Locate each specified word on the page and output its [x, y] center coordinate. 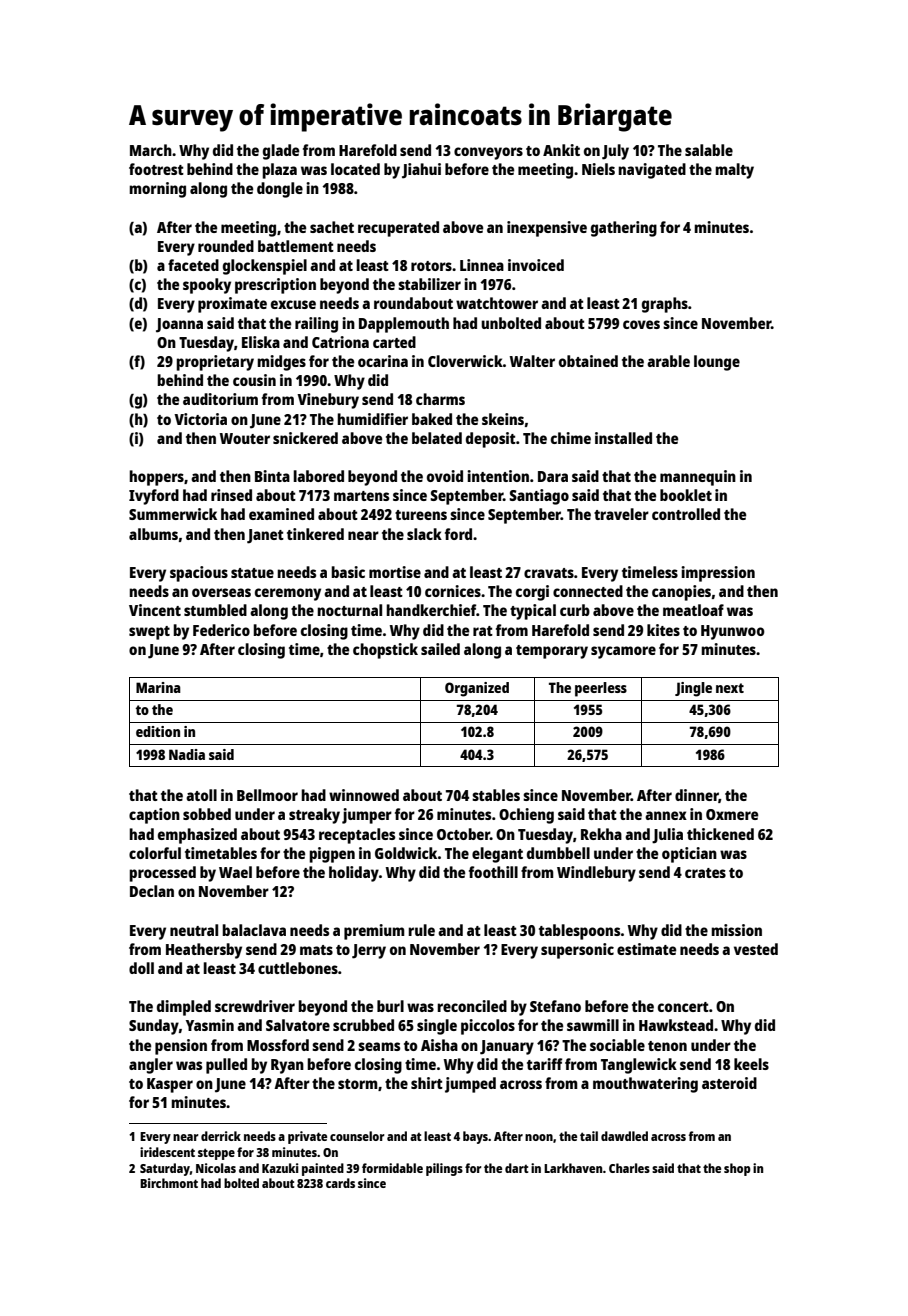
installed [623, 438]
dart [516, 1168]
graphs [665, 305]
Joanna [179, 325]
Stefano [555, 1006]
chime [571, 438]
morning [157, 190]
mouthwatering [645, 1085]
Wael [235, 872]
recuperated [398, 229]
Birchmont [169, 1183]
